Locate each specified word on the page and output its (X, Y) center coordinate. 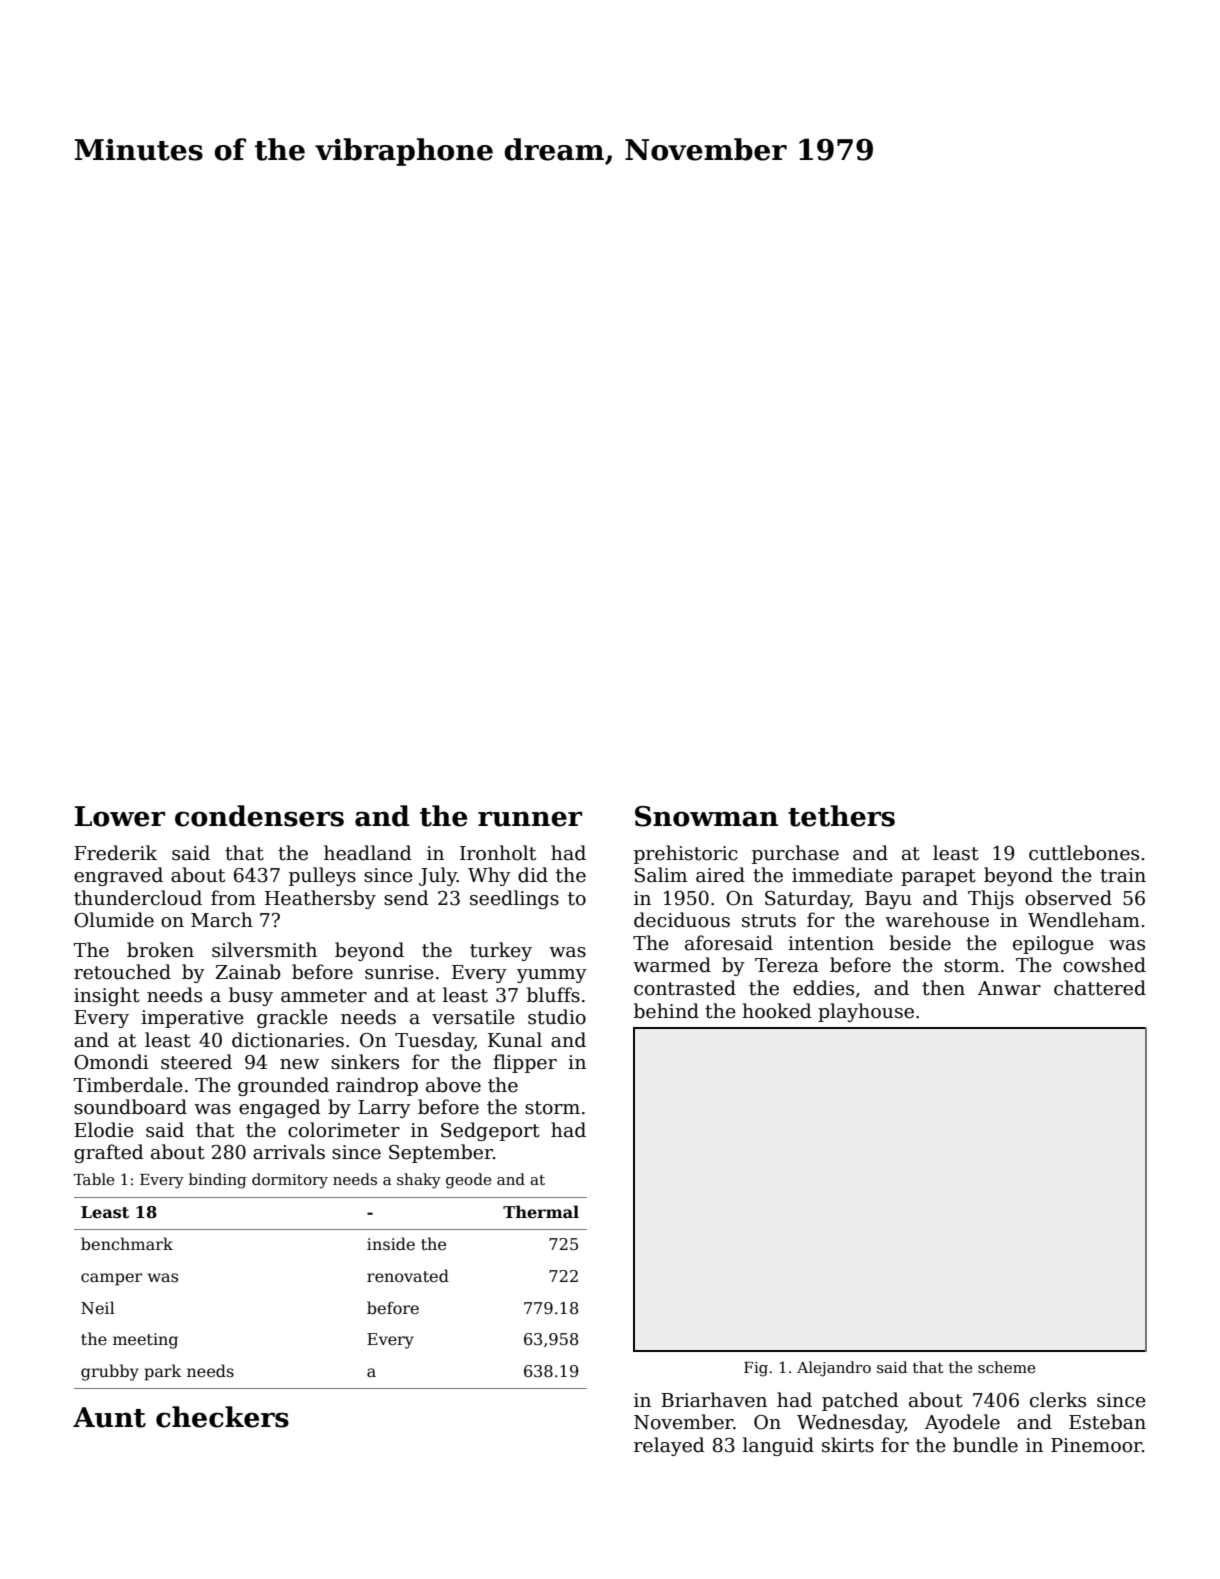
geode (468, 1181)
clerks (1058, 1400)
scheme (1006, 1367)
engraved (118, 876)
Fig (756, 1369)
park (162, 1372)
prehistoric (686, 854)
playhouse (866, 1012)
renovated (408, 1276)
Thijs (991, 899)
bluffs (553, 995)
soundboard (130, 1107)
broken (160, 950)
